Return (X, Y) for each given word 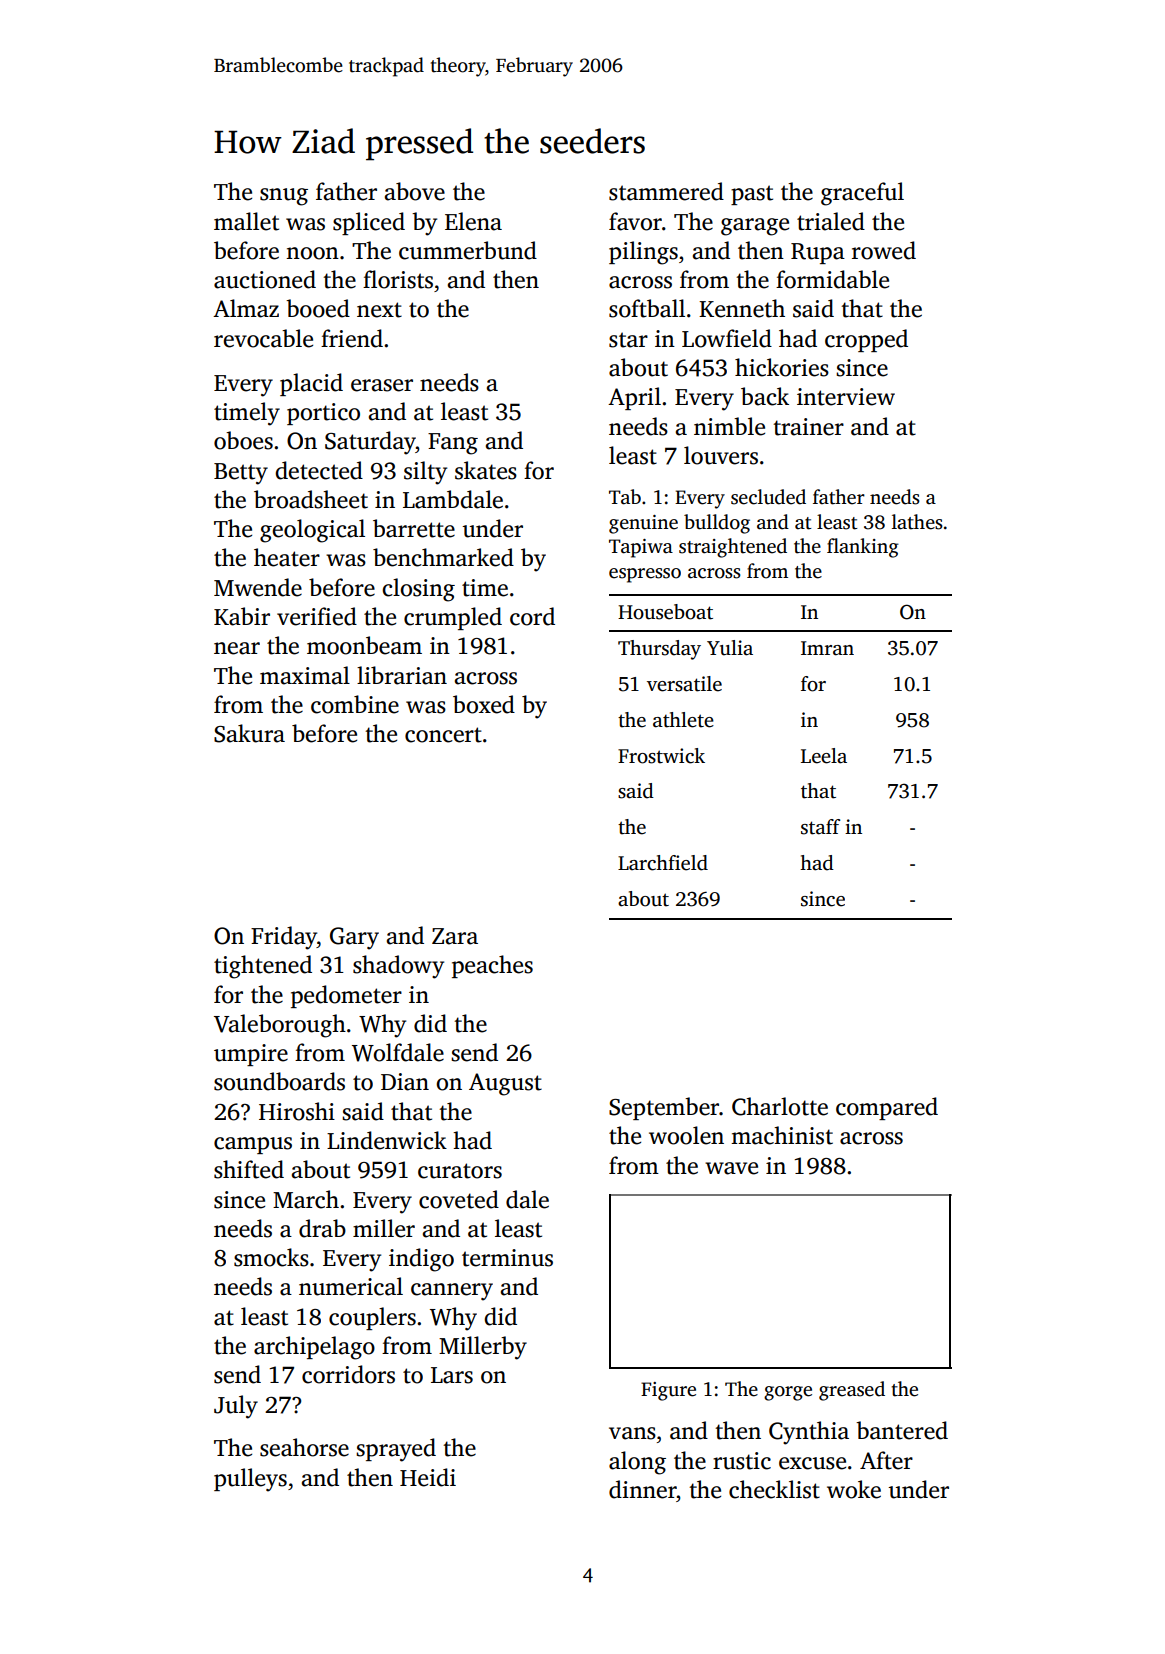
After (886, 1460)
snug (284, 197)
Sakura (249, 733)
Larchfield (663, 863)
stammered (666, 191)
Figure (668, 1391)
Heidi (428, 1477)
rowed (884, 250)
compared (887, 1108)
